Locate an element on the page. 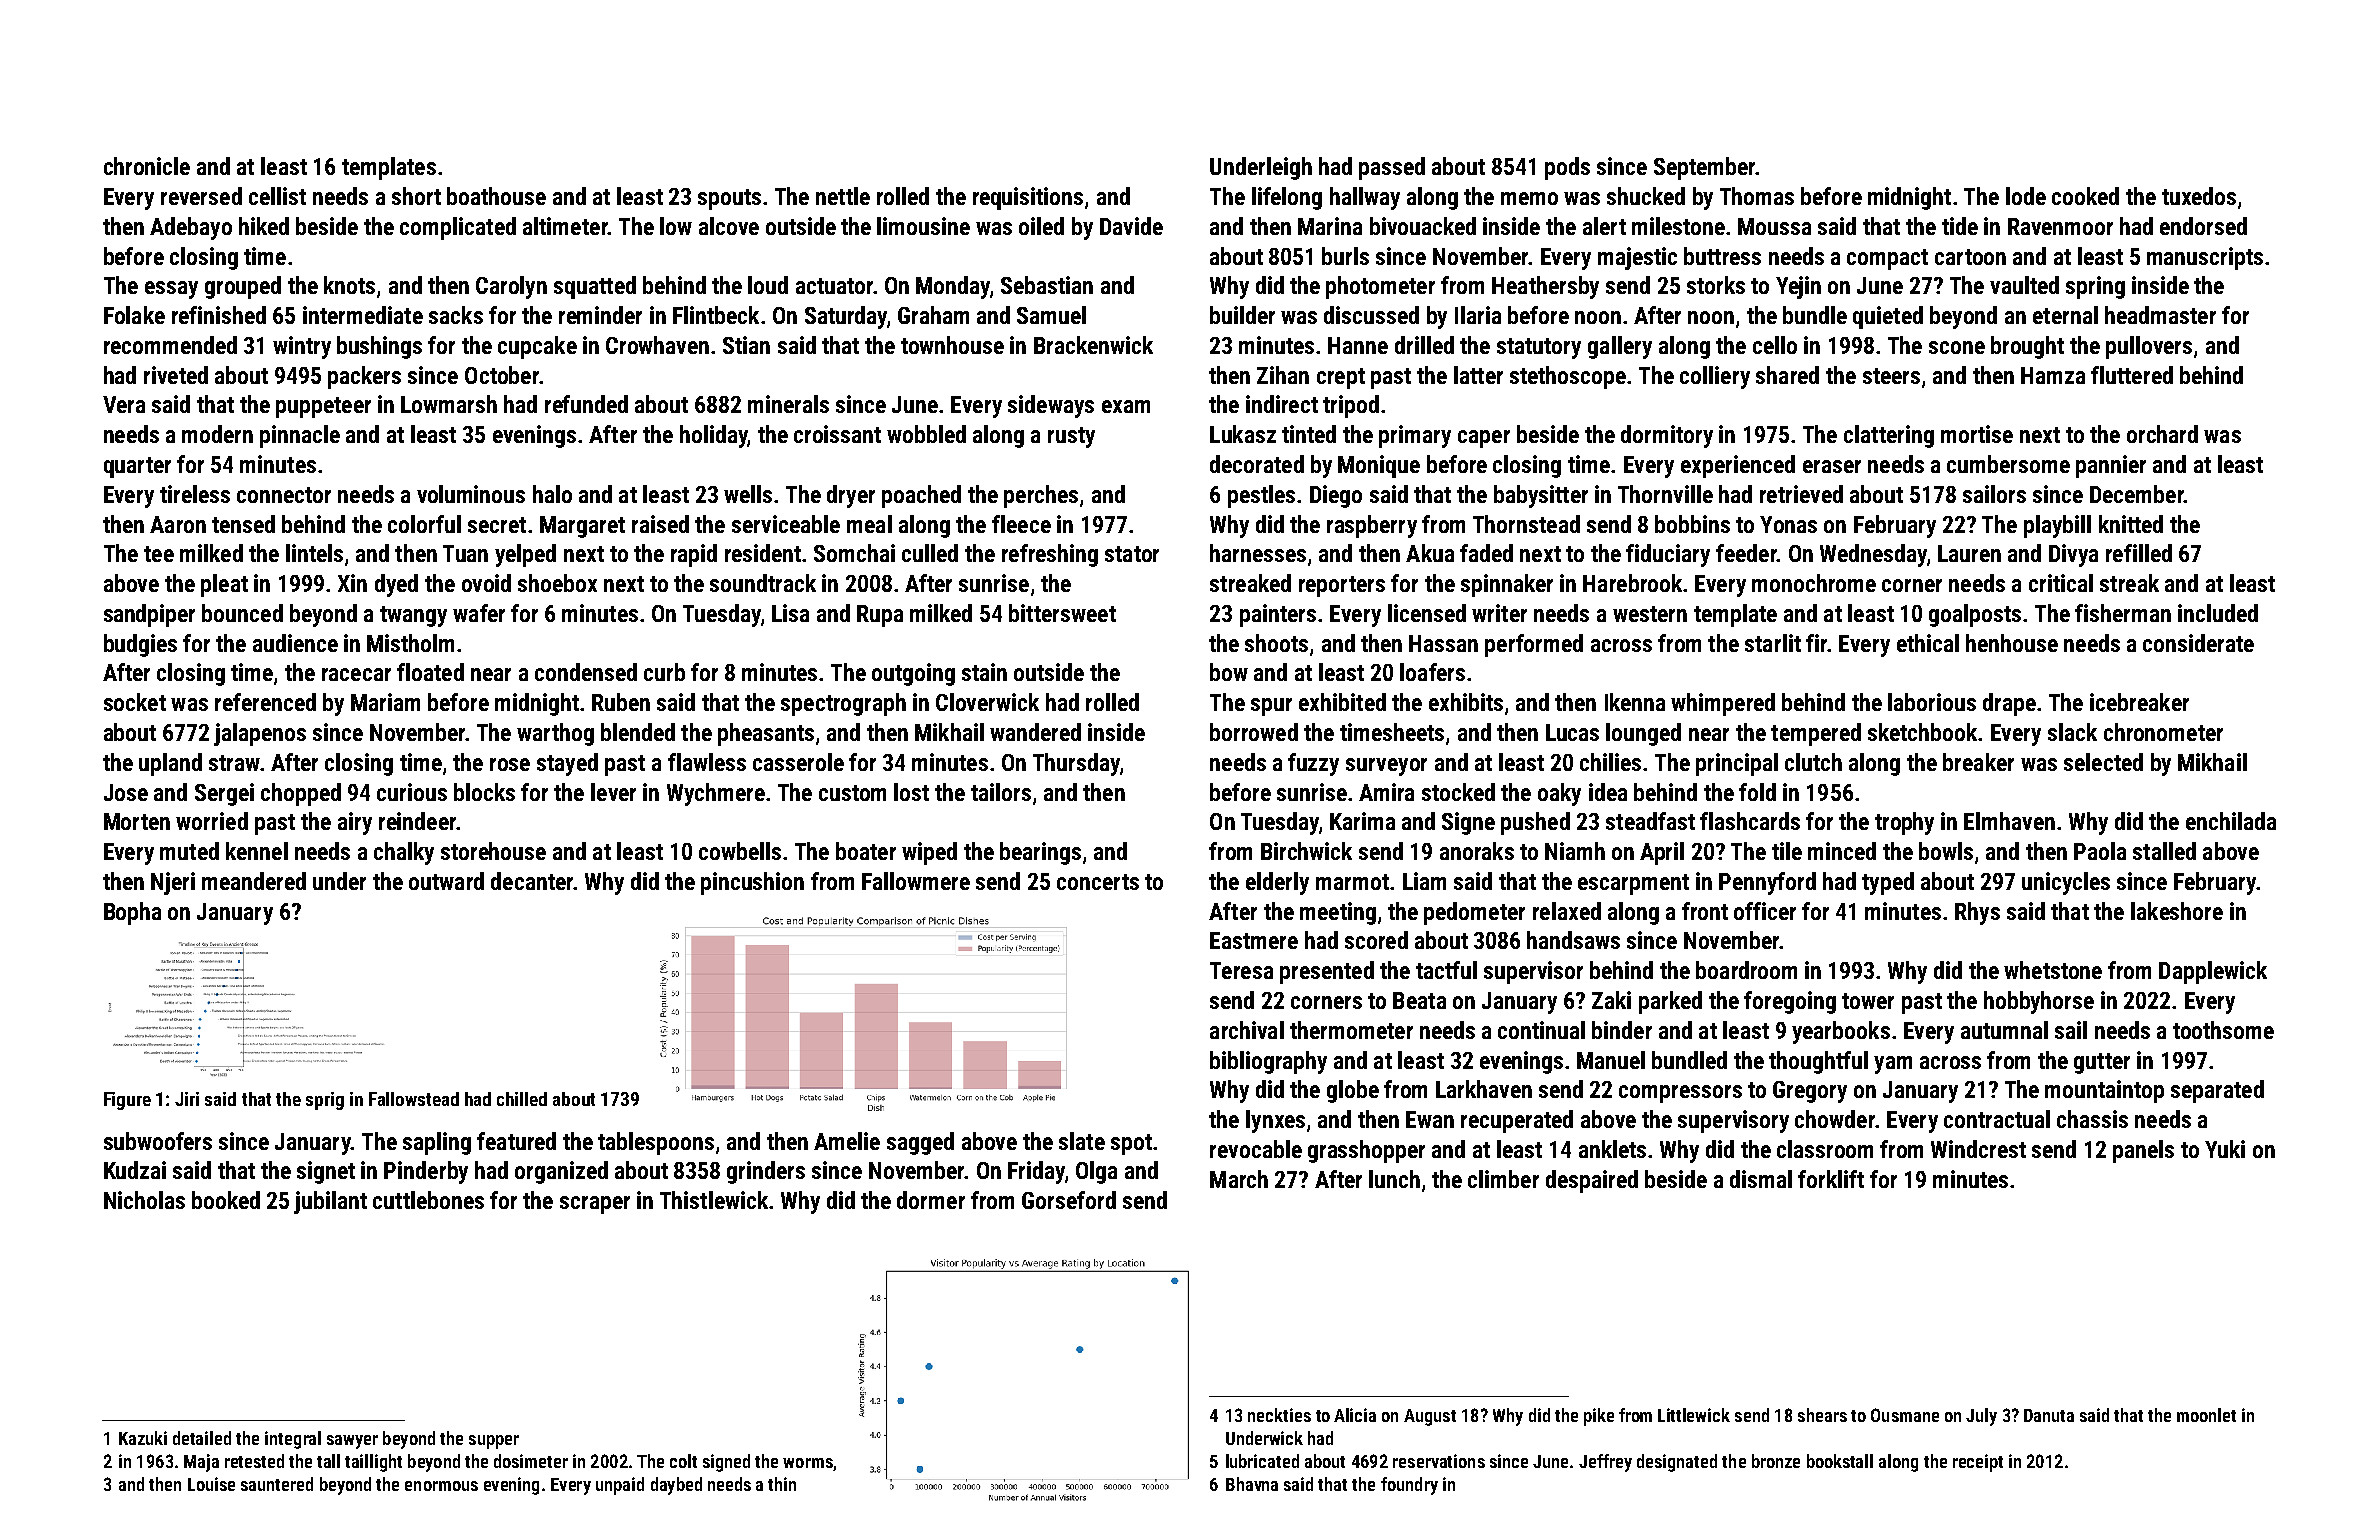 The width and height of the page is (2380, 1540). neckties is located at coordinates (1279, 1415).
